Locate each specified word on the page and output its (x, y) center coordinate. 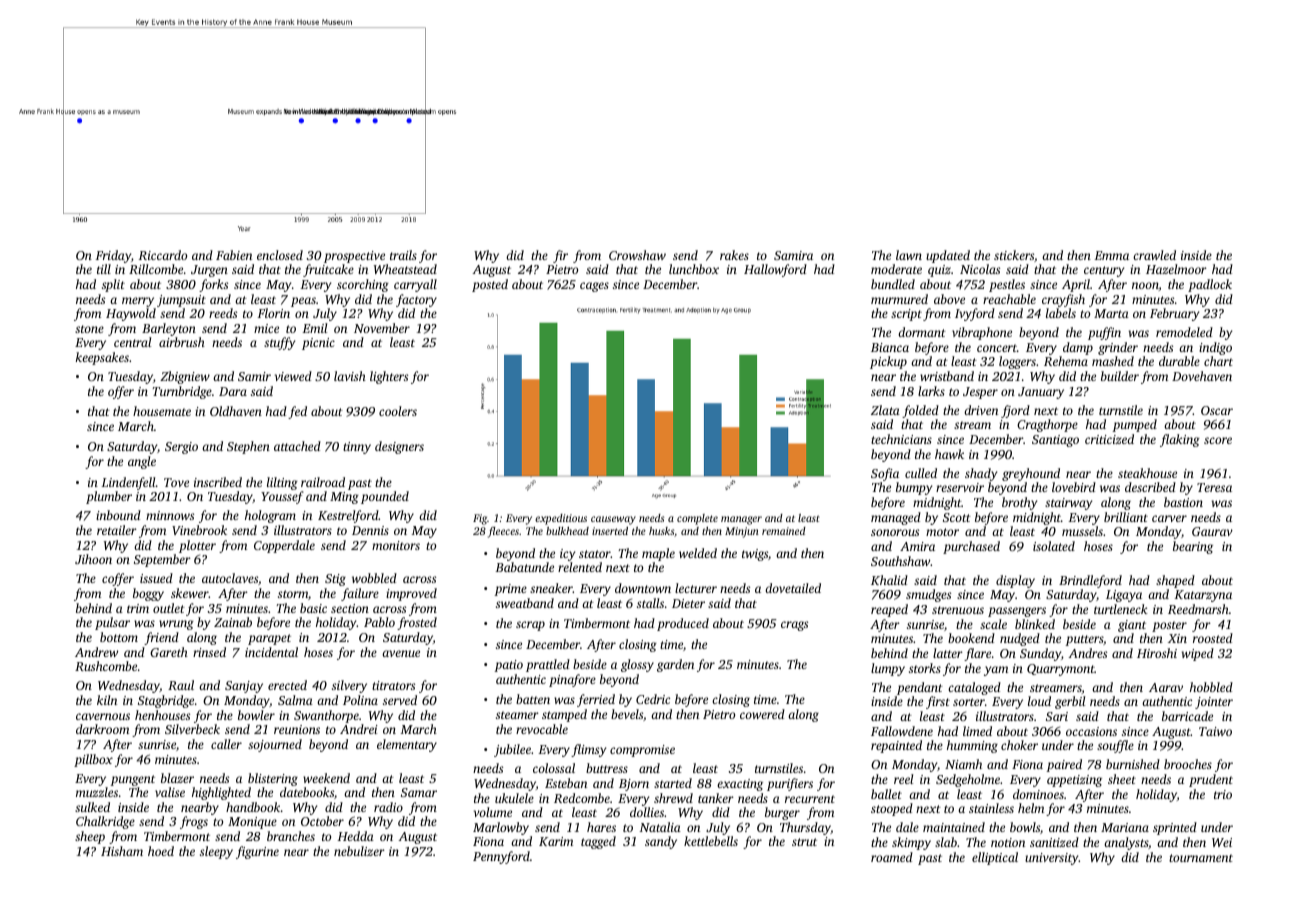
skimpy (911, 843)
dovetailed (793, 588)
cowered (762, 714)
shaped (1175, 581)
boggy (148, 594)
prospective (354, 257)
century (1104, 271)
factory (416, 300)
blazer (177, 778)
